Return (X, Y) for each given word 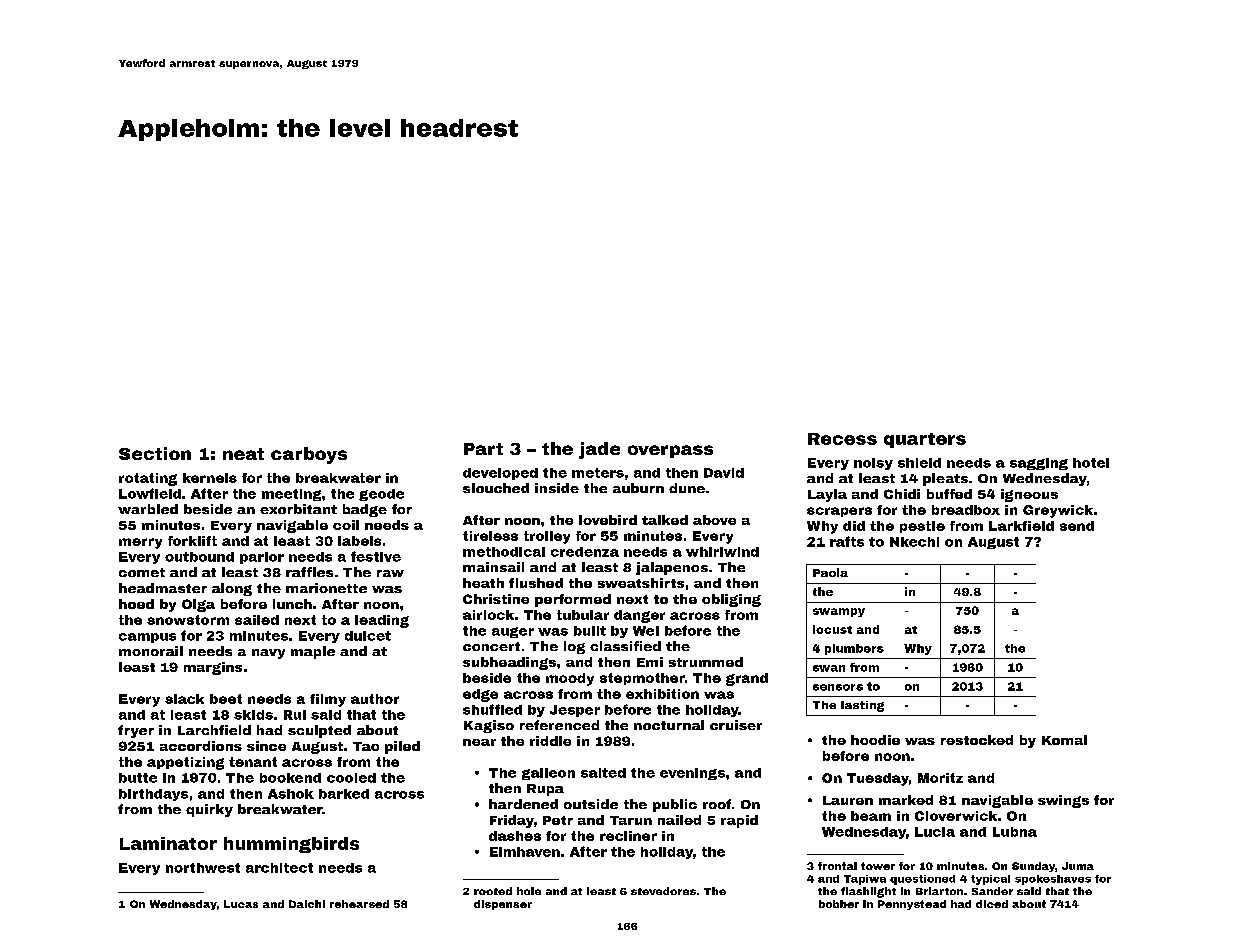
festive (376, 556)
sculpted (319, 731)
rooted (493, 891)
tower (878, 866)
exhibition (662, 694)
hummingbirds (291, 845)
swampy (839, 612)
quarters (925, 440)
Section (155, 453)
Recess (842, 439)
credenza (585, 552)
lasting (862, 706)
